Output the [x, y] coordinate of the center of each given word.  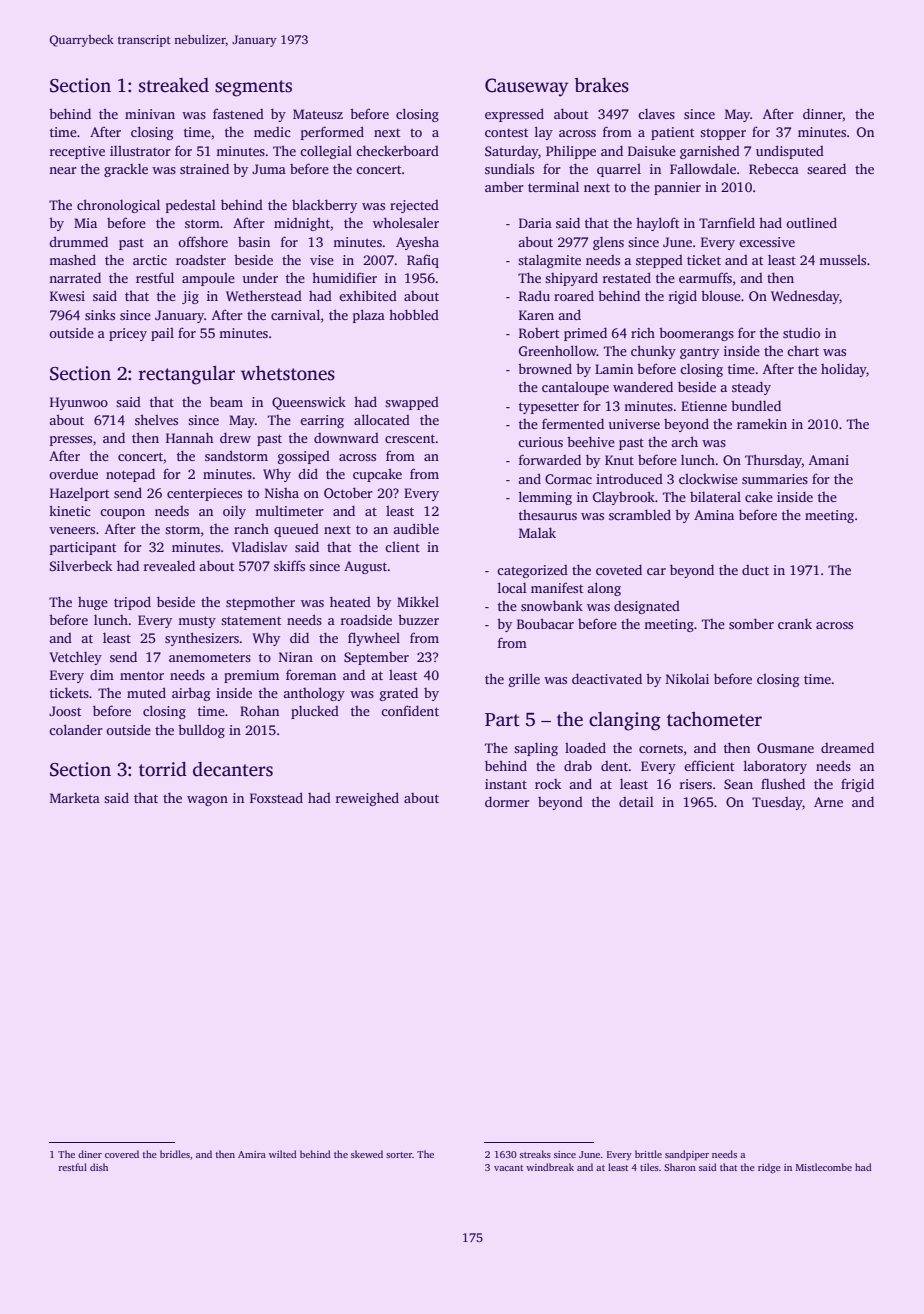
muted [146, 692]
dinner [823, 115]
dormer [507, 801]
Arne [828, 802]
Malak [537, 532]
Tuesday [777, 803]
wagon [207, 801]
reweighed [367, 799]
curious [540, 442]
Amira [252, 1154]
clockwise [708, 479]
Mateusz [318, 114]
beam [226, 401]
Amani [829, 460]
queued [296, 530]
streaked [174, 85]
